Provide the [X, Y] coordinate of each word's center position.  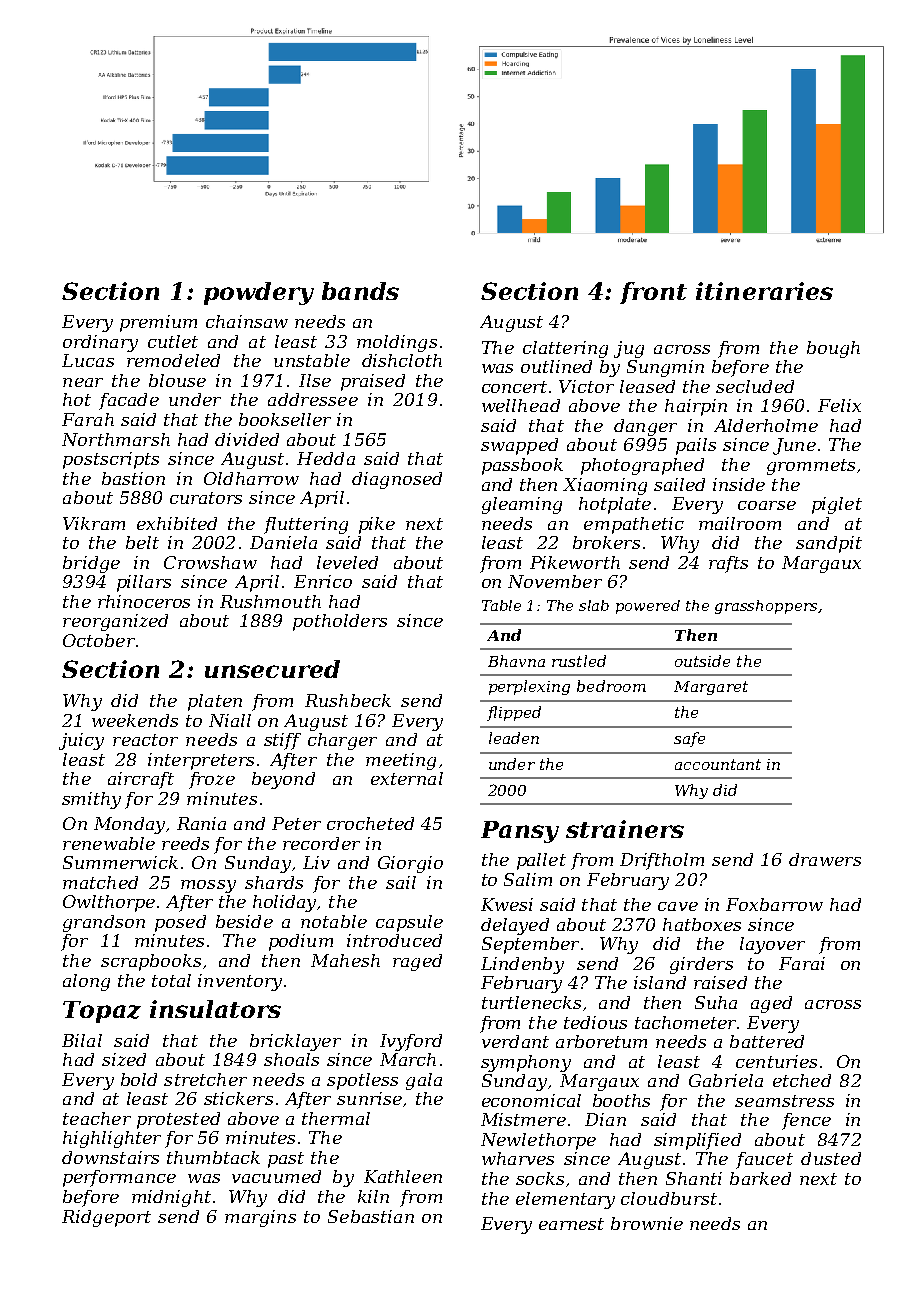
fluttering [306, 525]
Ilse [315, 380]
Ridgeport [106, 1218]
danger [645, 427]
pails [696, 446]
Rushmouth [270, 601]
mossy [208, 886]
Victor [586, 386]
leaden [514, 738]
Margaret [711, 688]
